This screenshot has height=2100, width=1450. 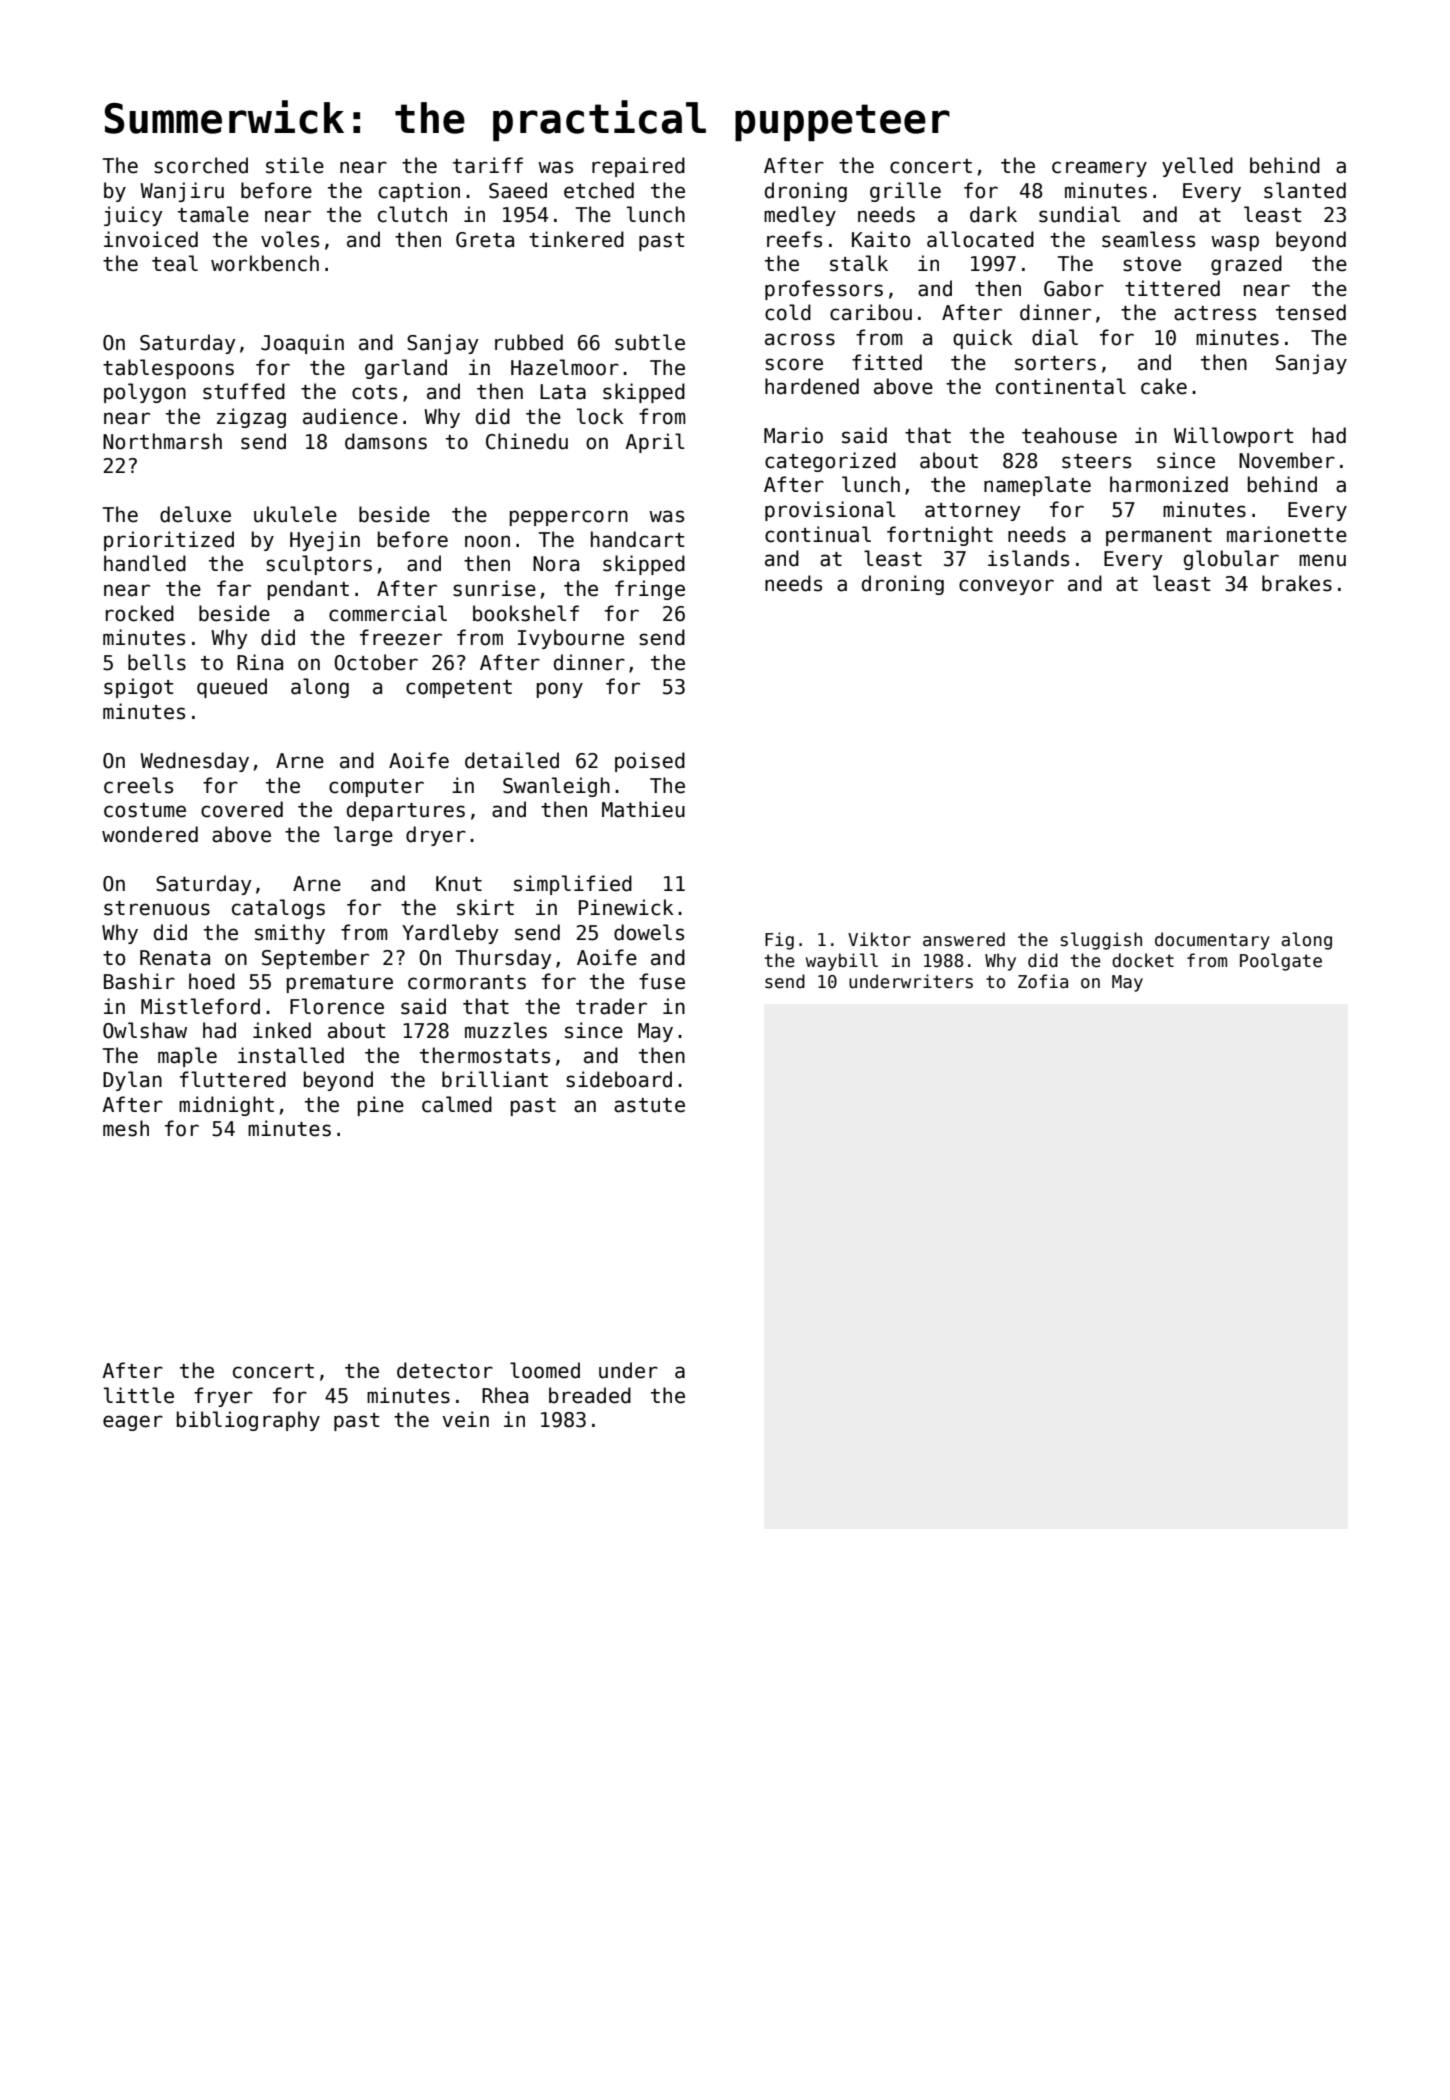 What do you see at coordinates (465, 1419) in the screenshot?
I see `vein` at bounding box center [465, 1419].
